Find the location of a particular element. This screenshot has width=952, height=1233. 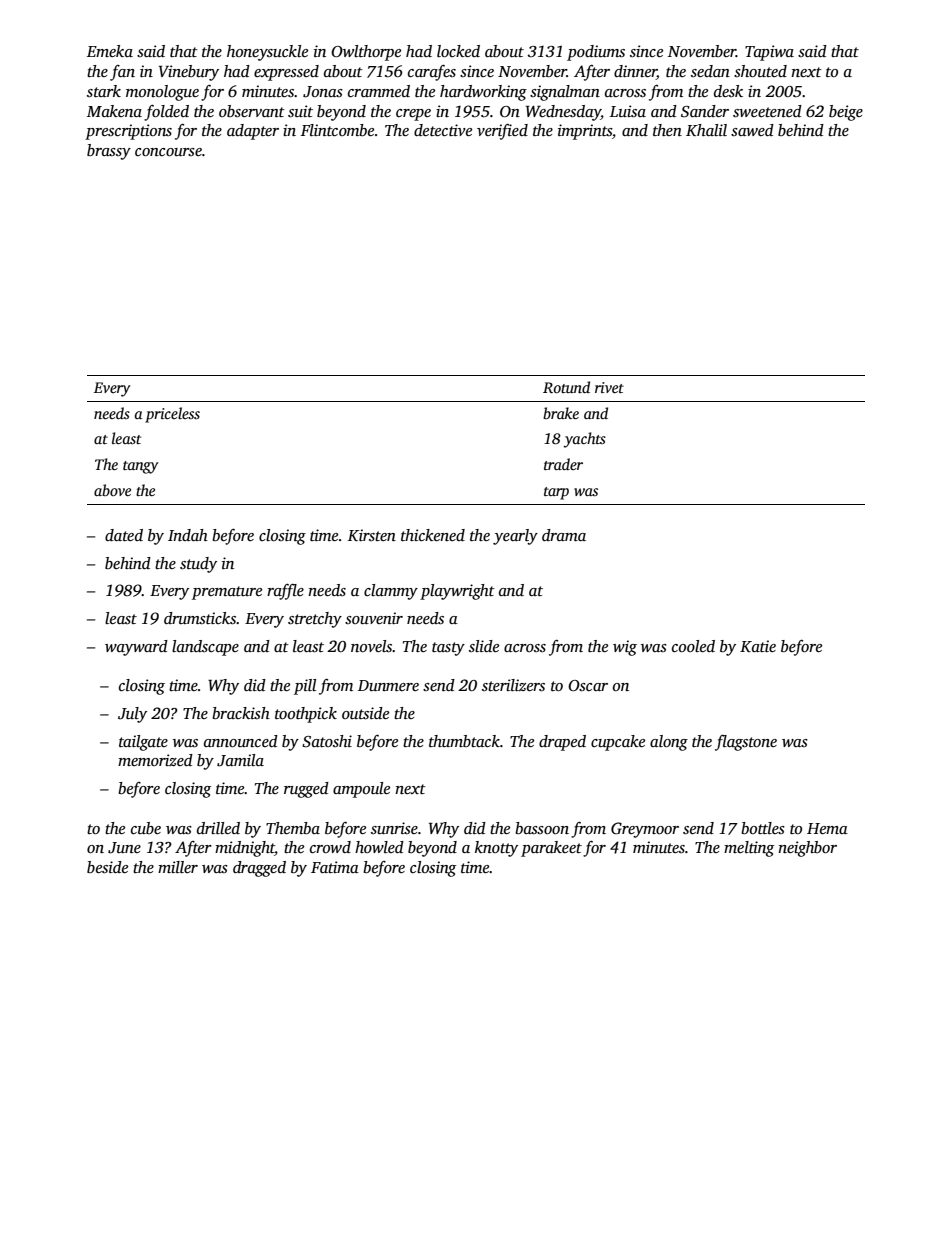

priceless is located at coordinates (172, 415).
